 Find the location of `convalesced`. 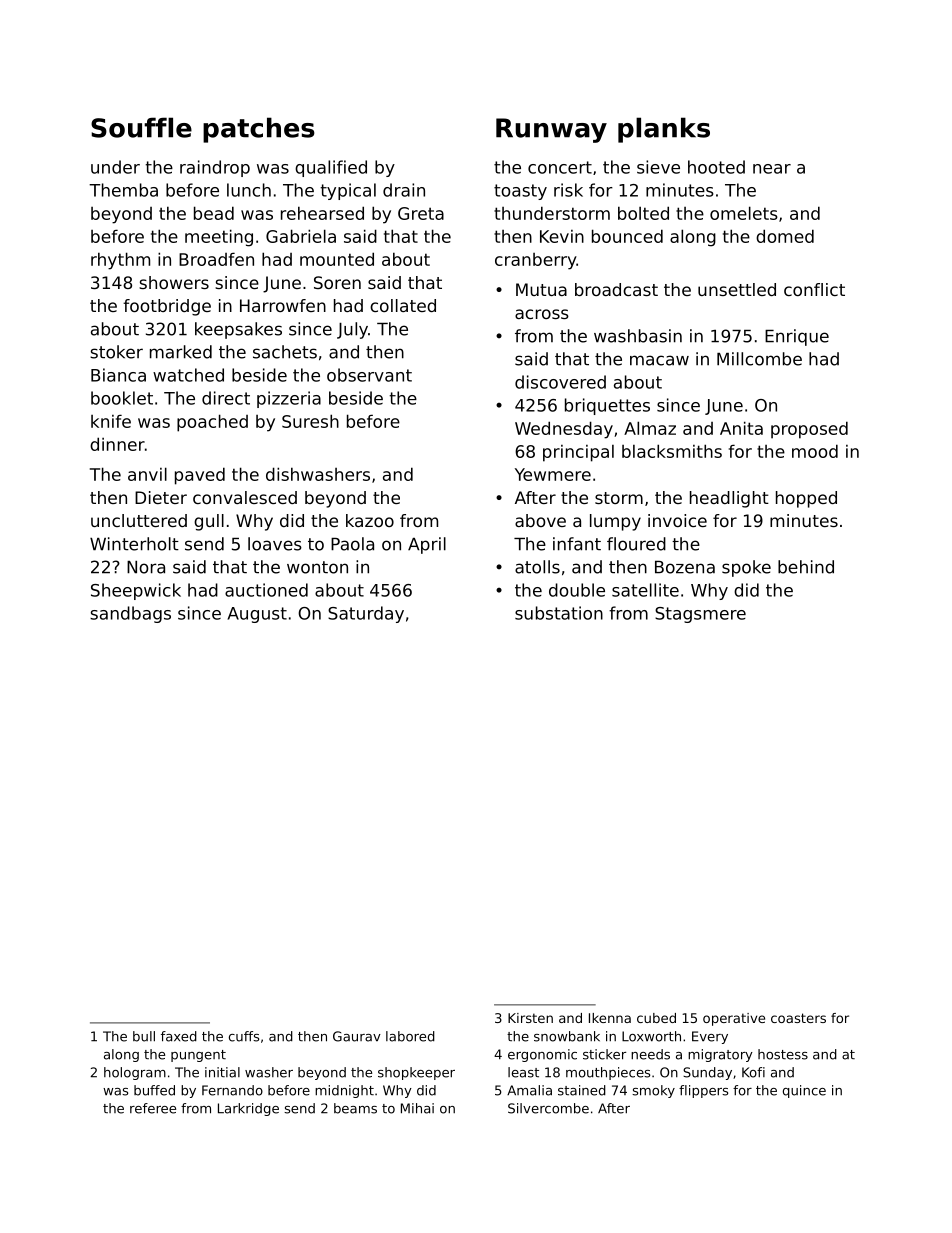

convalesced is located at coordinates (245, 497).
